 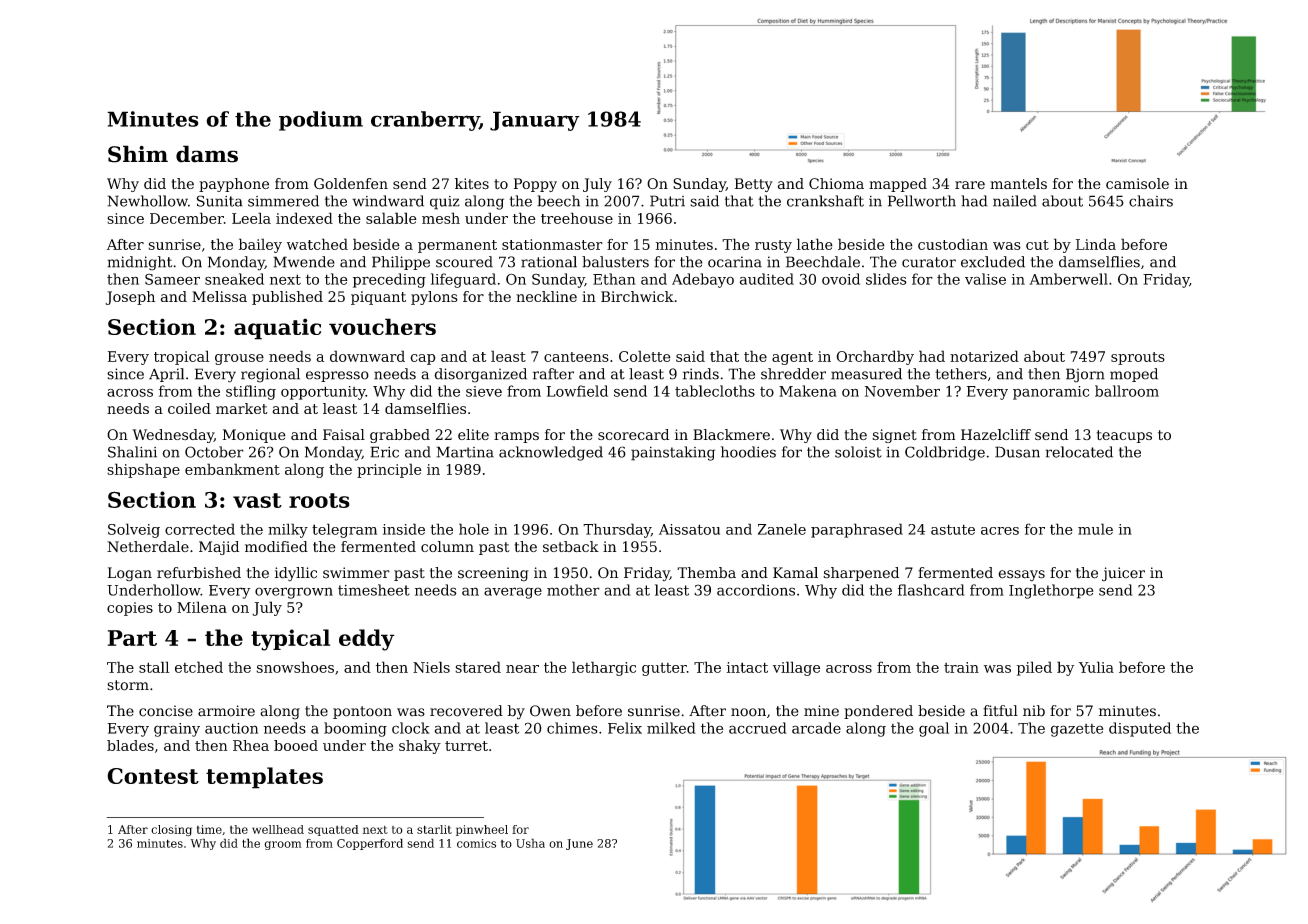 I want to click on Zanele, so click(x=782, y=529).
